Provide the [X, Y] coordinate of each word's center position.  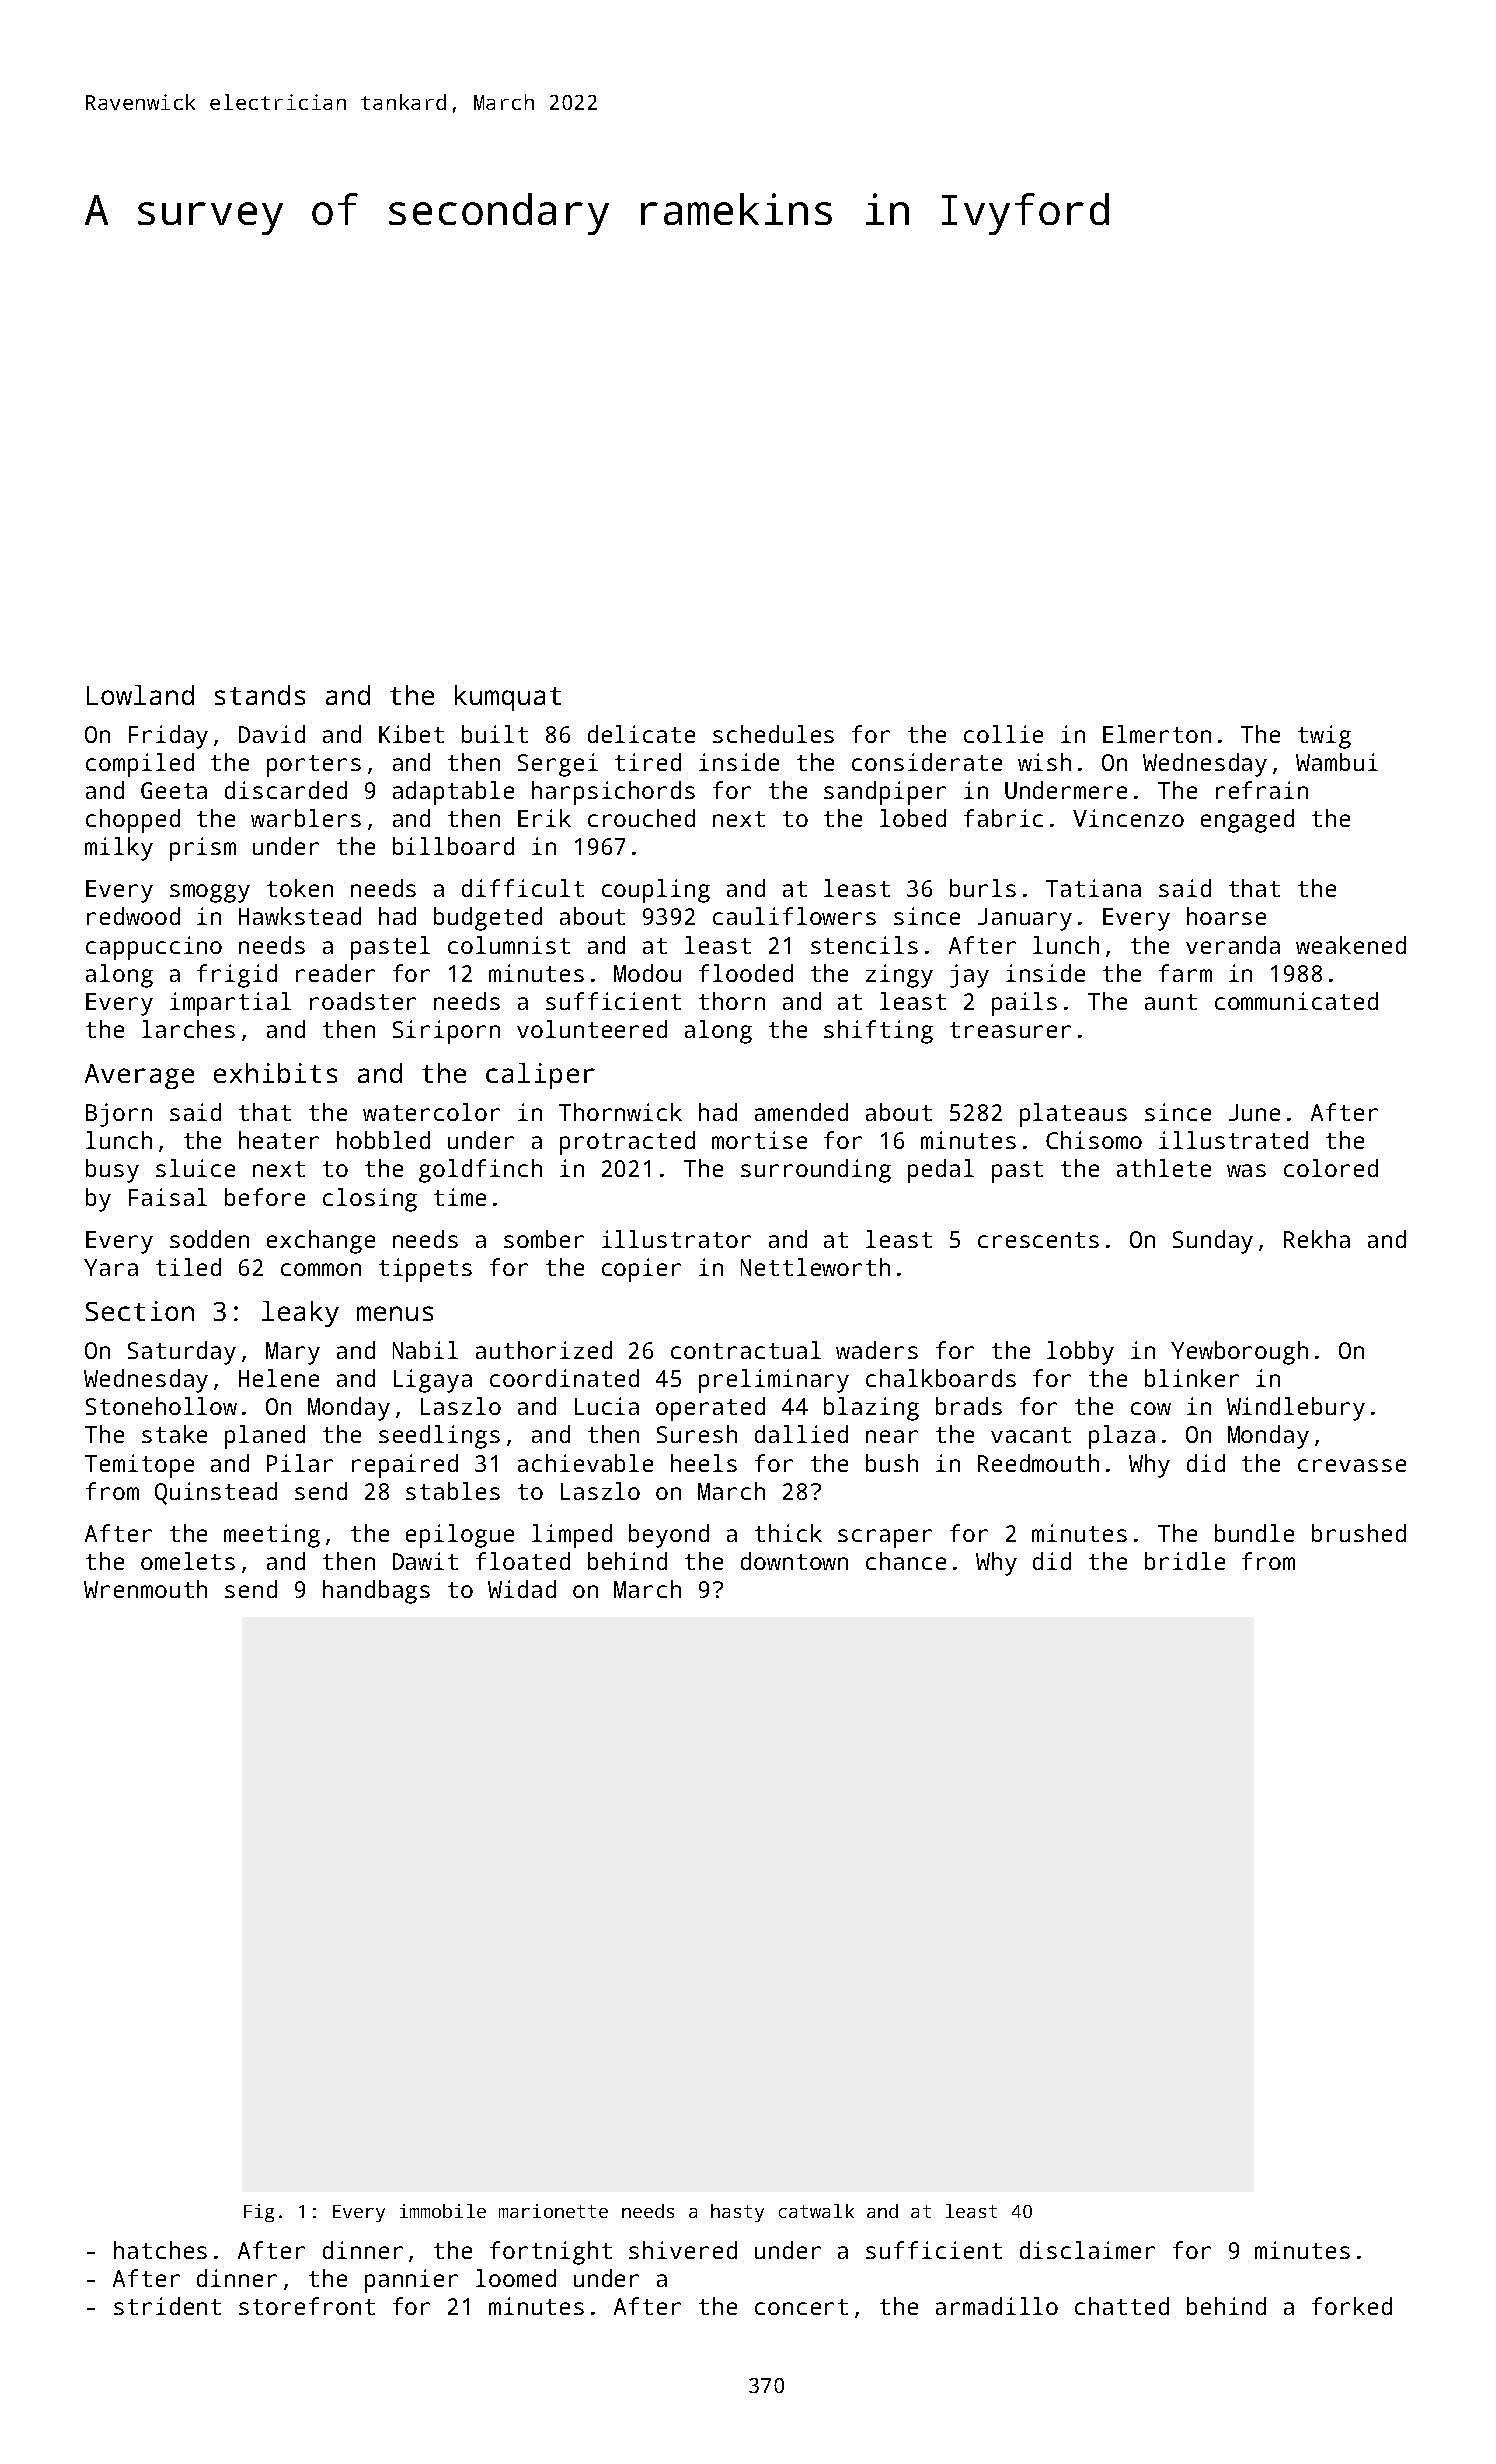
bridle [1185, 1561]
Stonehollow [161, 1406]
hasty [737, 2213]
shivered [683, 2250]
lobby [1080, 1353]
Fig [259, 2213]
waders [877, 1350]
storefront [307, 2306]
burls [983, 888]
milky [119, 849]
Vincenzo [1128, 818]
